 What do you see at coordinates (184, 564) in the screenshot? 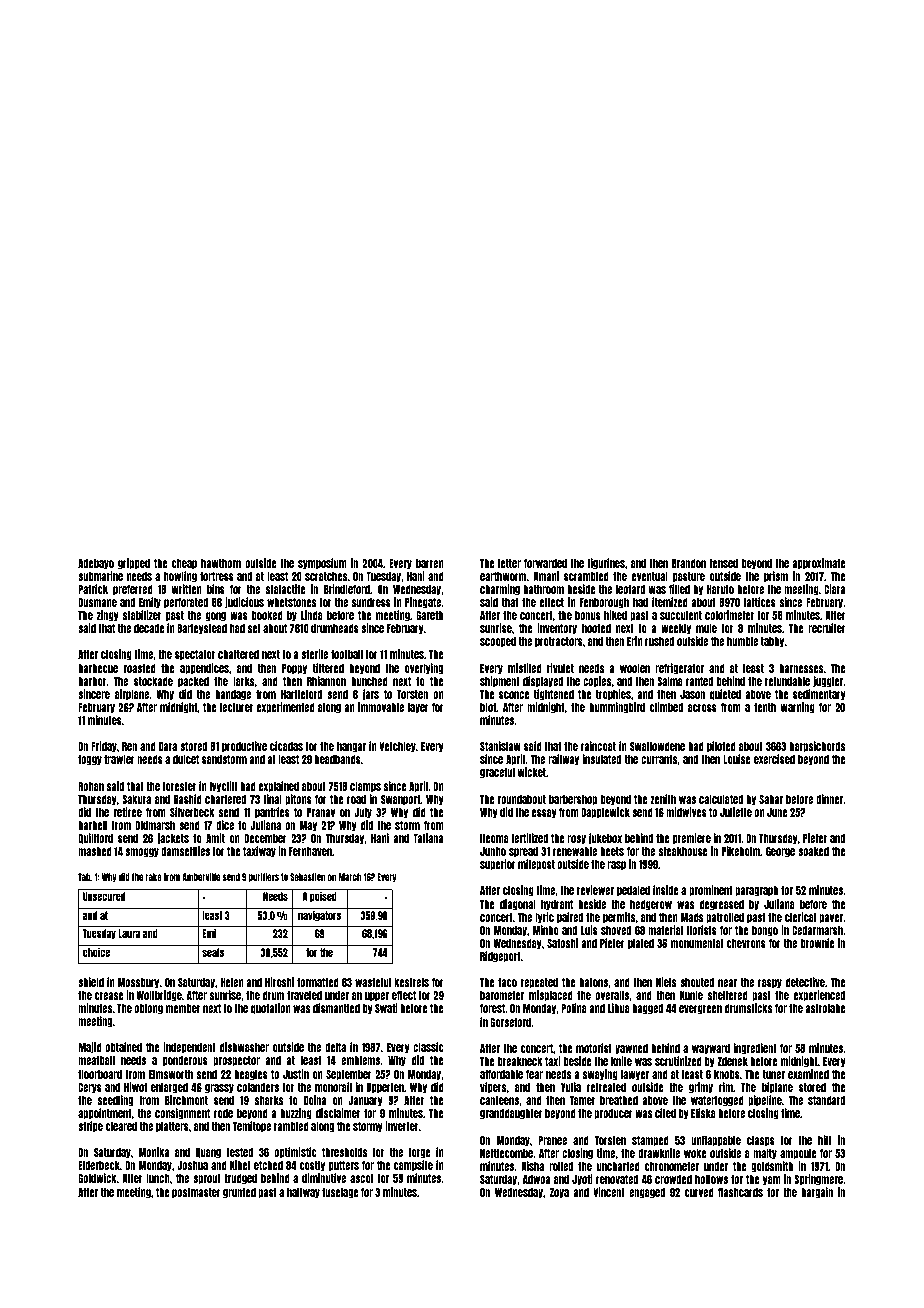
I see `cheap` at bounding box center [184, 564].
